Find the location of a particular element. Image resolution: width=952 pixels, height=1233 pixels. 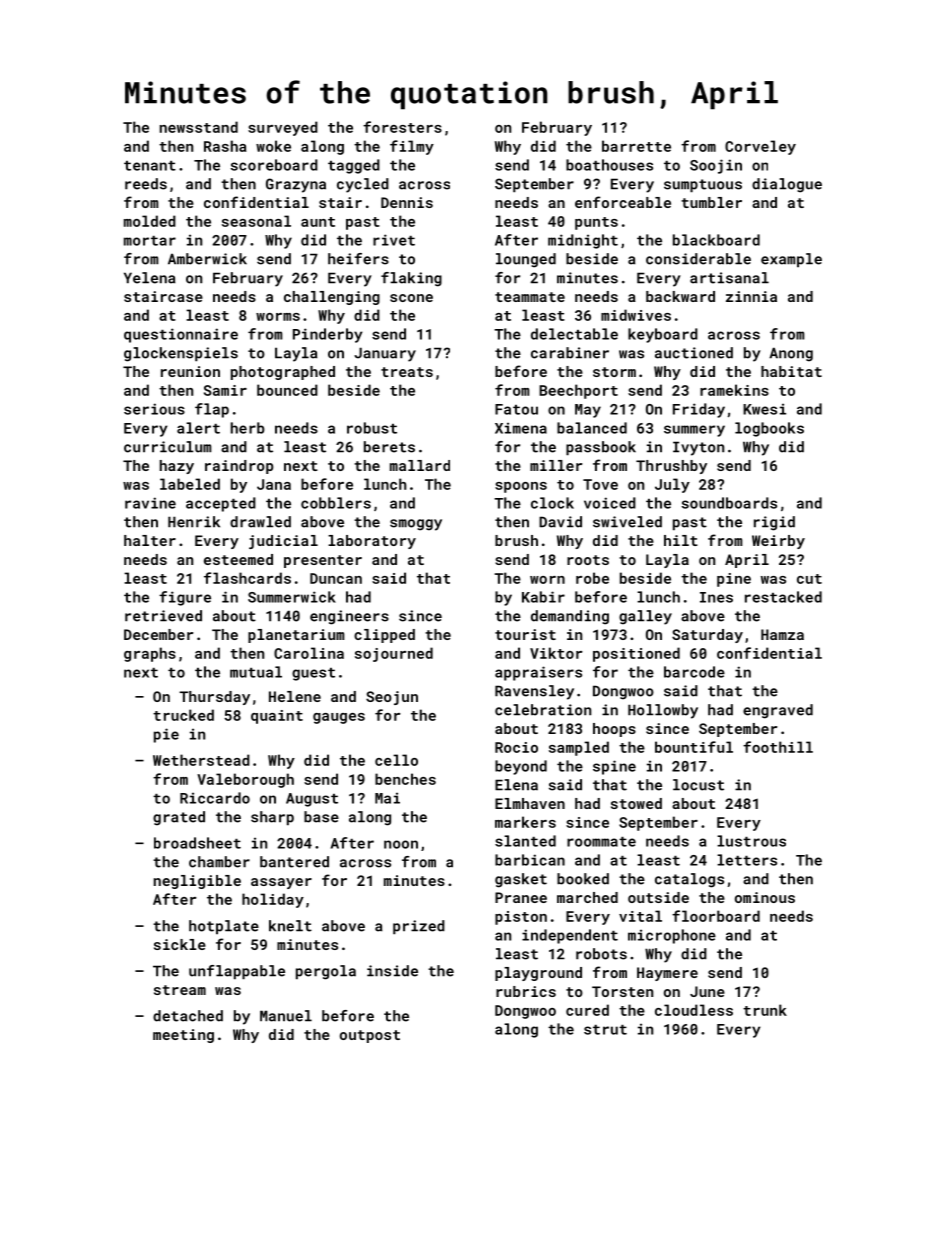

Thursday is located at coordinates (214, 698).
